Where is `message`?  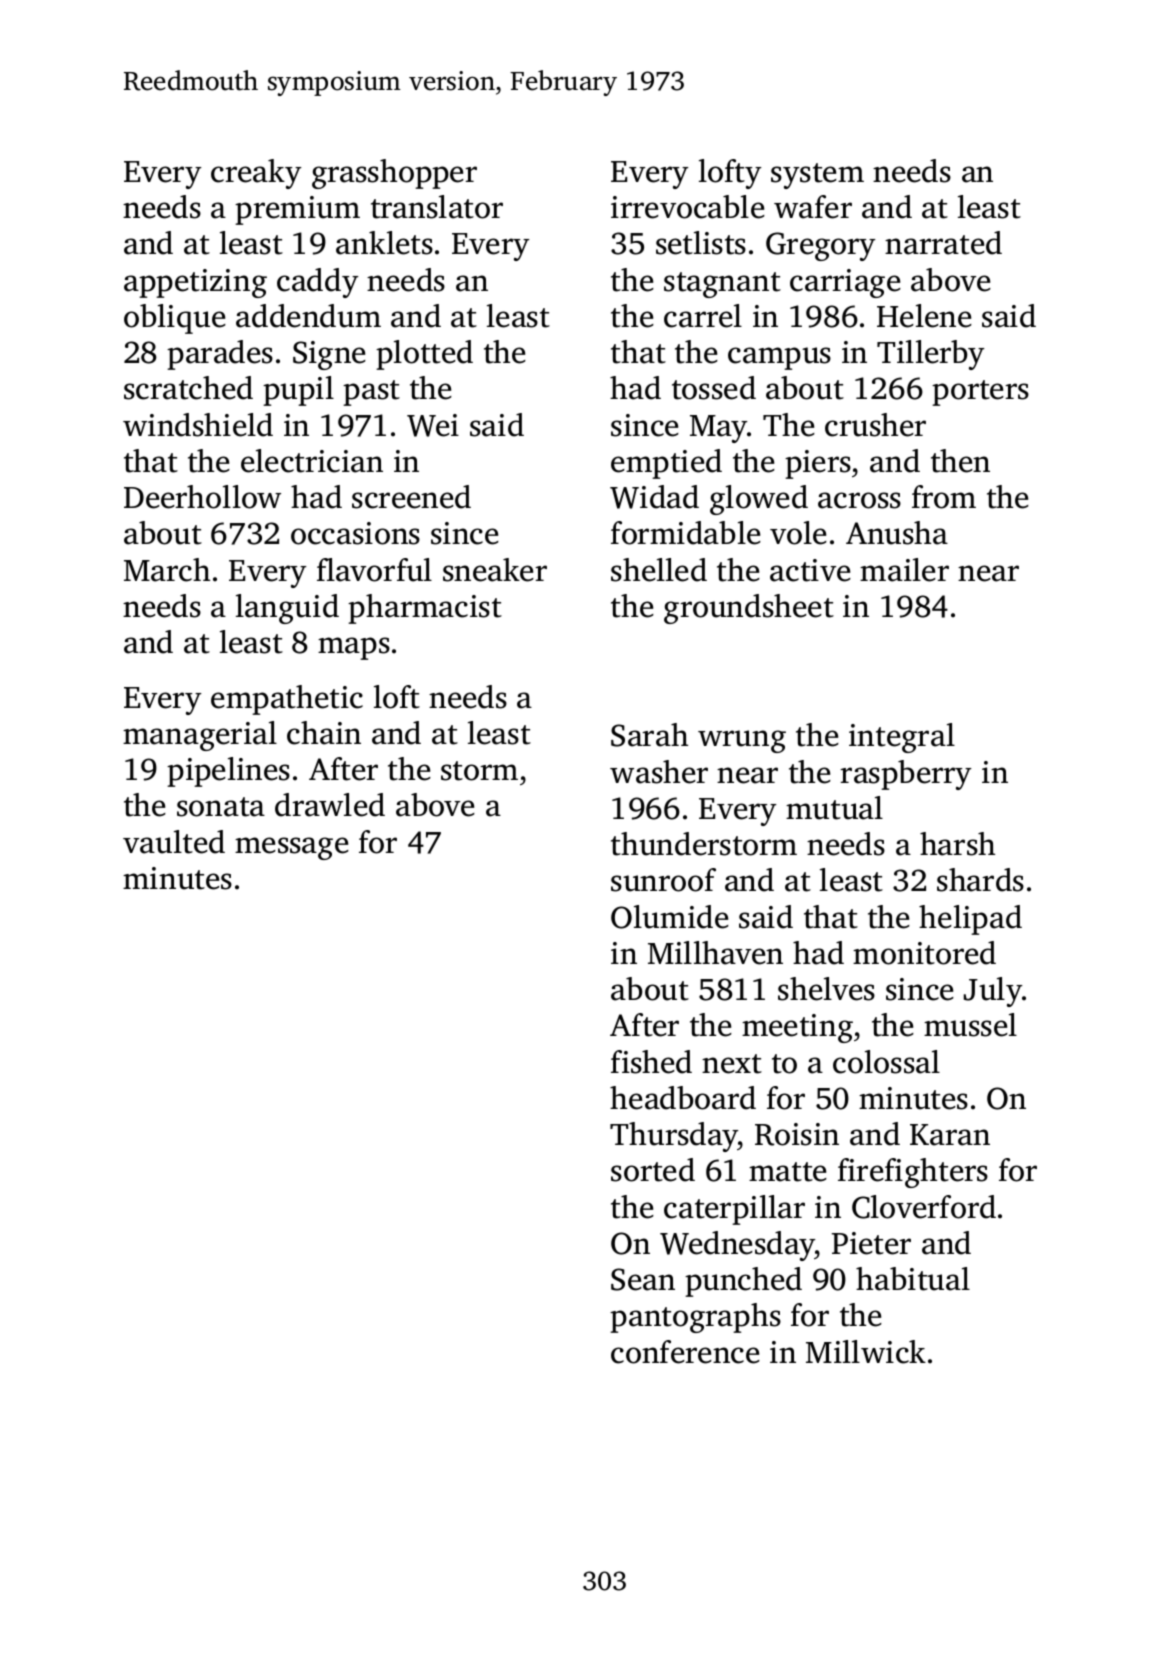
message is located at coordinates (292, 848).
